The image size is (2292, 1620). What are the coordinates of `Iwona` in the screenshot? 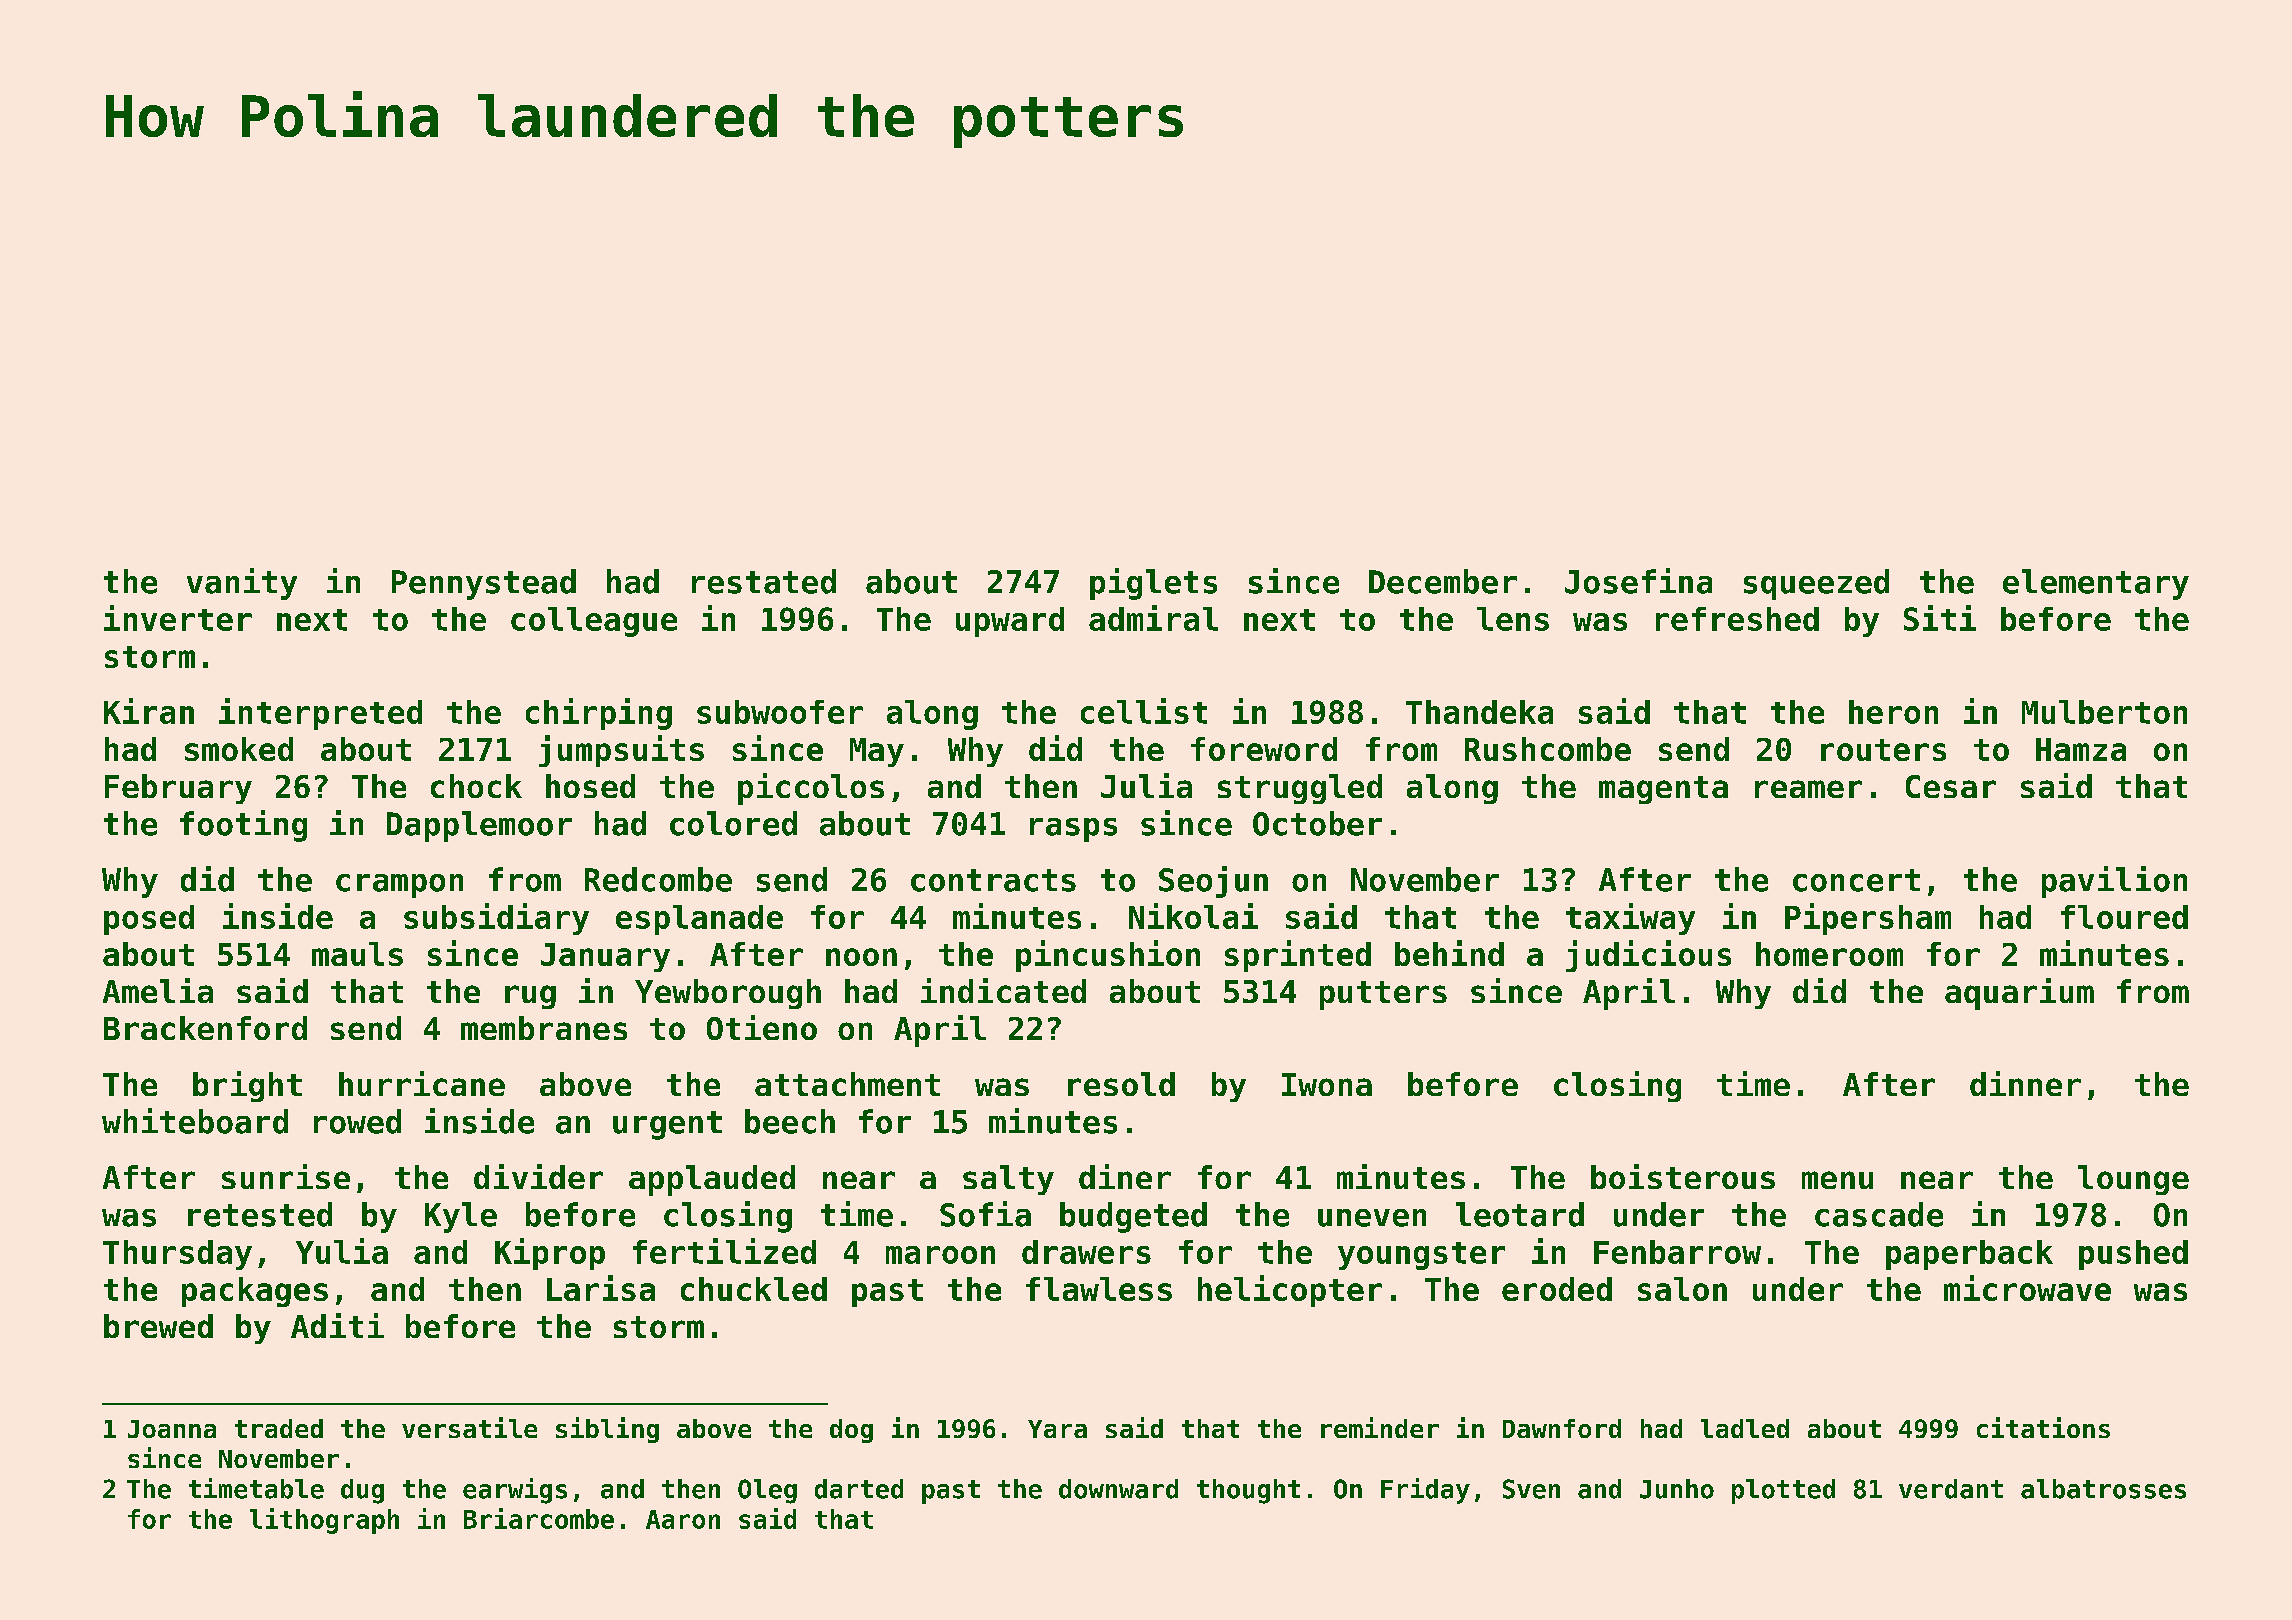 It's located at (1327, 1084).
